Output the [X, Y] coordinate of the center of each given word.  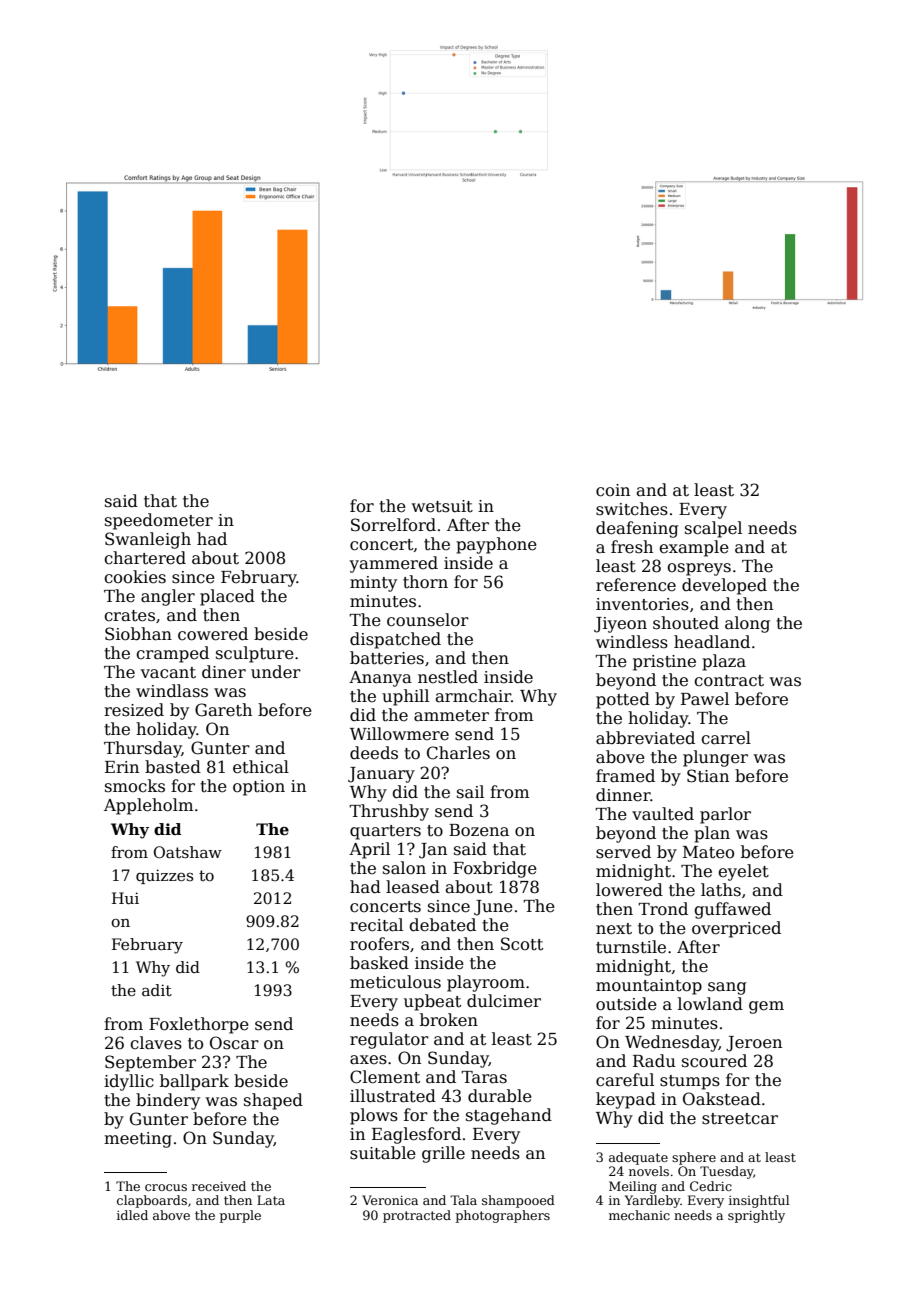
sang [727, 988]
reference [636, 585]
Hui [125, 898]
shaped [273, 1101]
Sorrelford [393, 525]
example [694, 548]
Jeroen [754, 1044]
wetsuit [442, 506]
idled [132, 1215]
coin [613, 490]
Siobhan [138, 634]
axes [368, 1060]
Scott [522, 944]
